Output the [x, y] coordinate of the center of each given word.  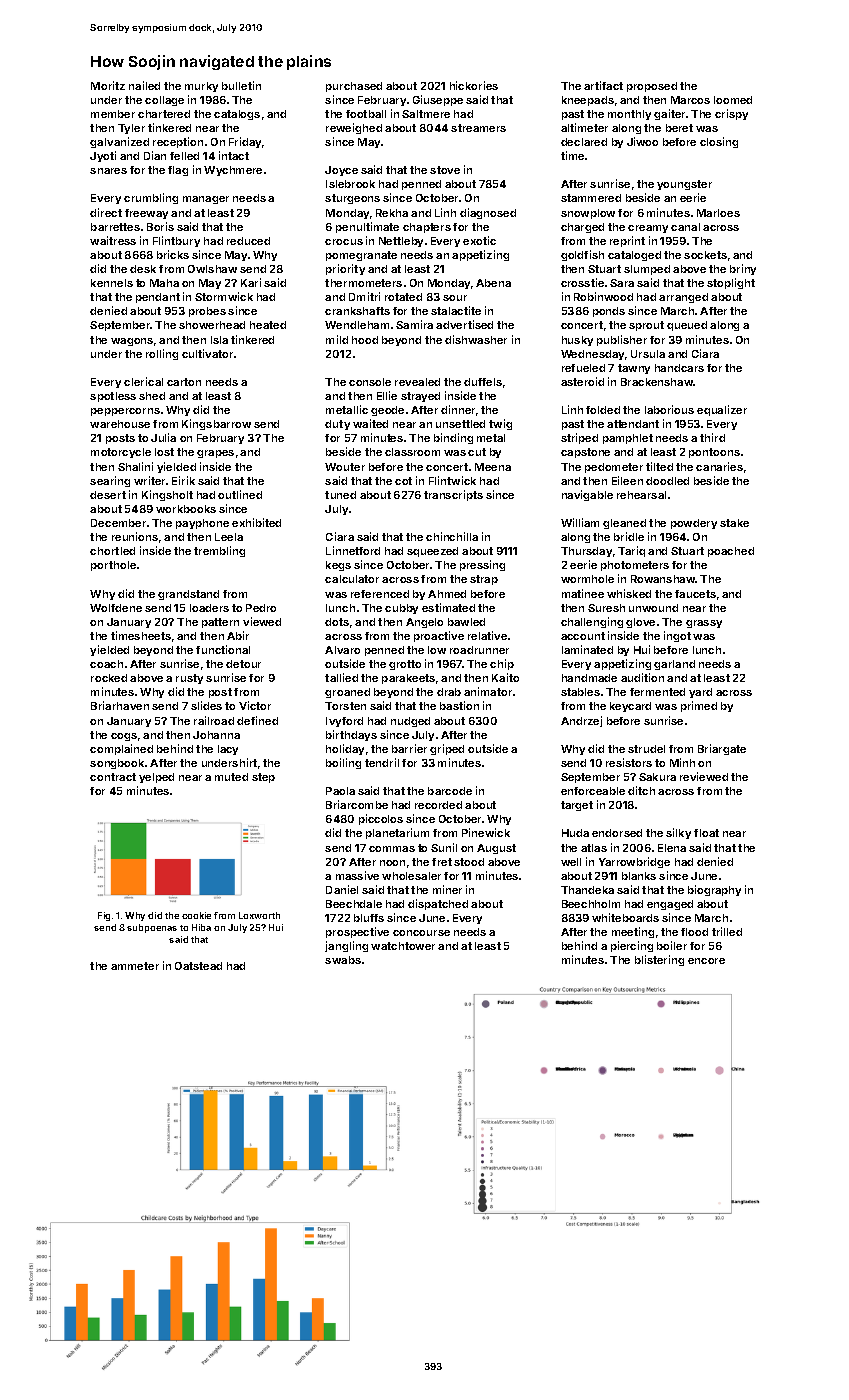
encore [706, 961]
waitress [113, 240]
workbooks [186, 509]
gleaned [624, 524]
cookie [196, 915]
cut [477, 452]
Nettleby [401, 242]
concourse [421, 933]
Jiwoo [642, 141]
